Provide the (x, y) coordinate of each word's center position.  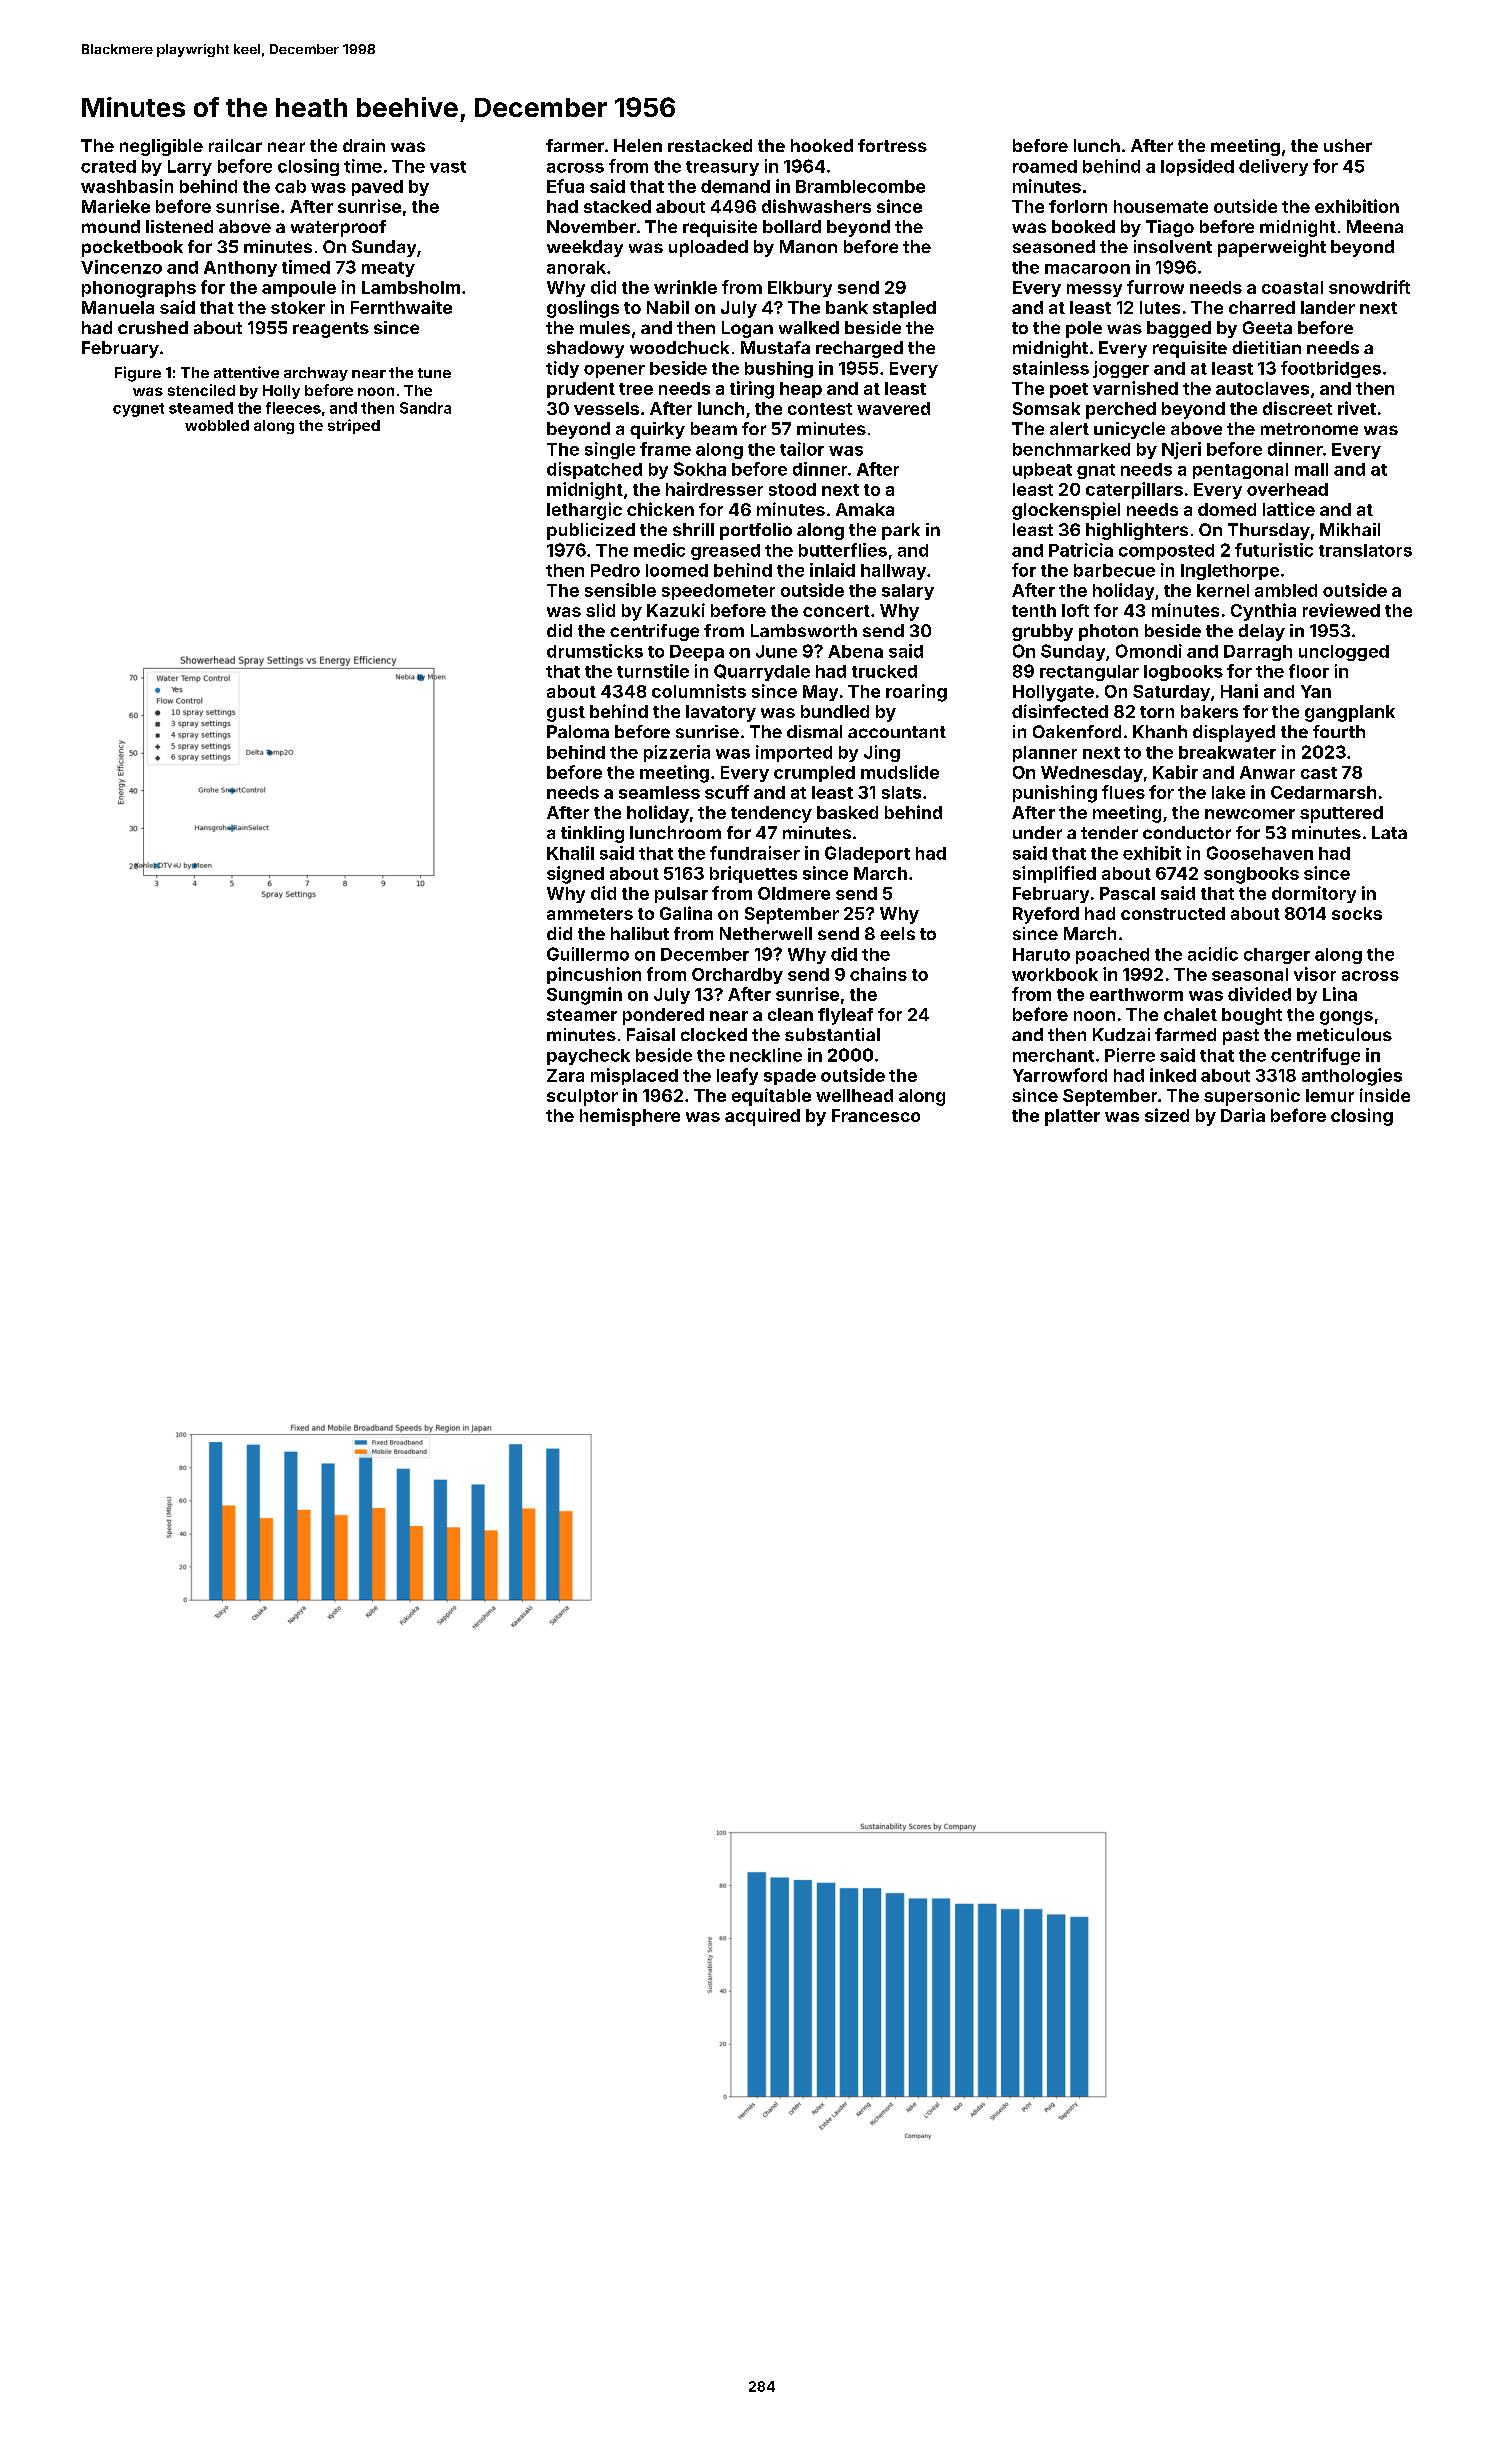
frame (665, 449)
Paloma (578, 731)
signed (575, 875)
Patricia (1081, 550)
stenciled (201, 390)
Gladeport (867, 854)
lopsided (1197, 167)
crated (108, 166)
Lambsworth (804, 630)
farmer (575, 145)
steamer (582, 1015)
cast (1319, 773)
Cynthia (1263, 612)
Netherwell (766, 933)
